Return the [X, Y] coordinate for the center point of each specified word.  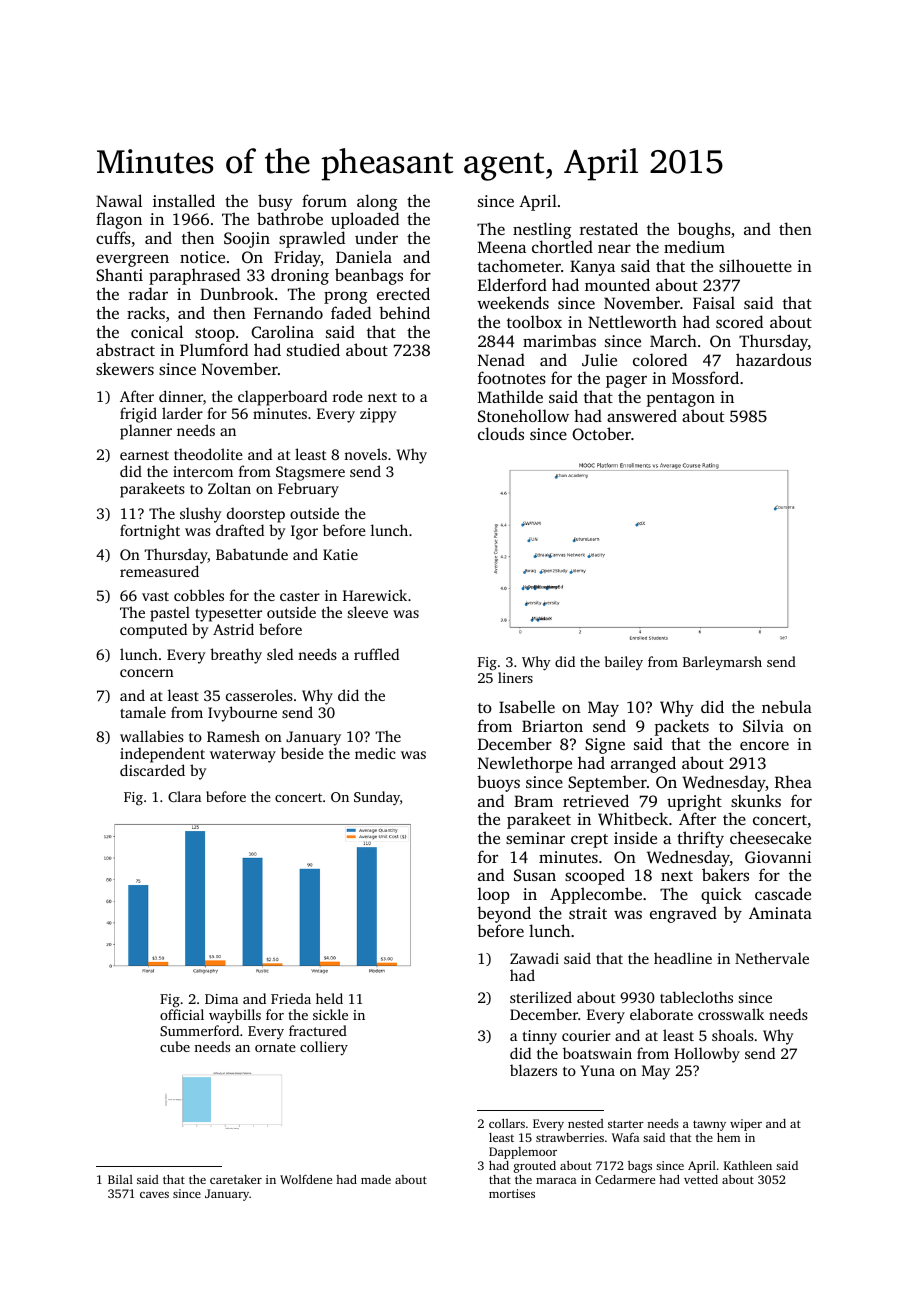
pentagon [680, 400]
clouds [501, 433]
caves [154, 1195]
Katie [340, 554]
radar [148, 293]
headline [683, 958]
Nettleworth [632, 321]
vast [155, 596]
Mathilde [510, 396]
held [329, 998]
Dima [221, 999]
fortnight [150, 532]
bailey [624, 663]
